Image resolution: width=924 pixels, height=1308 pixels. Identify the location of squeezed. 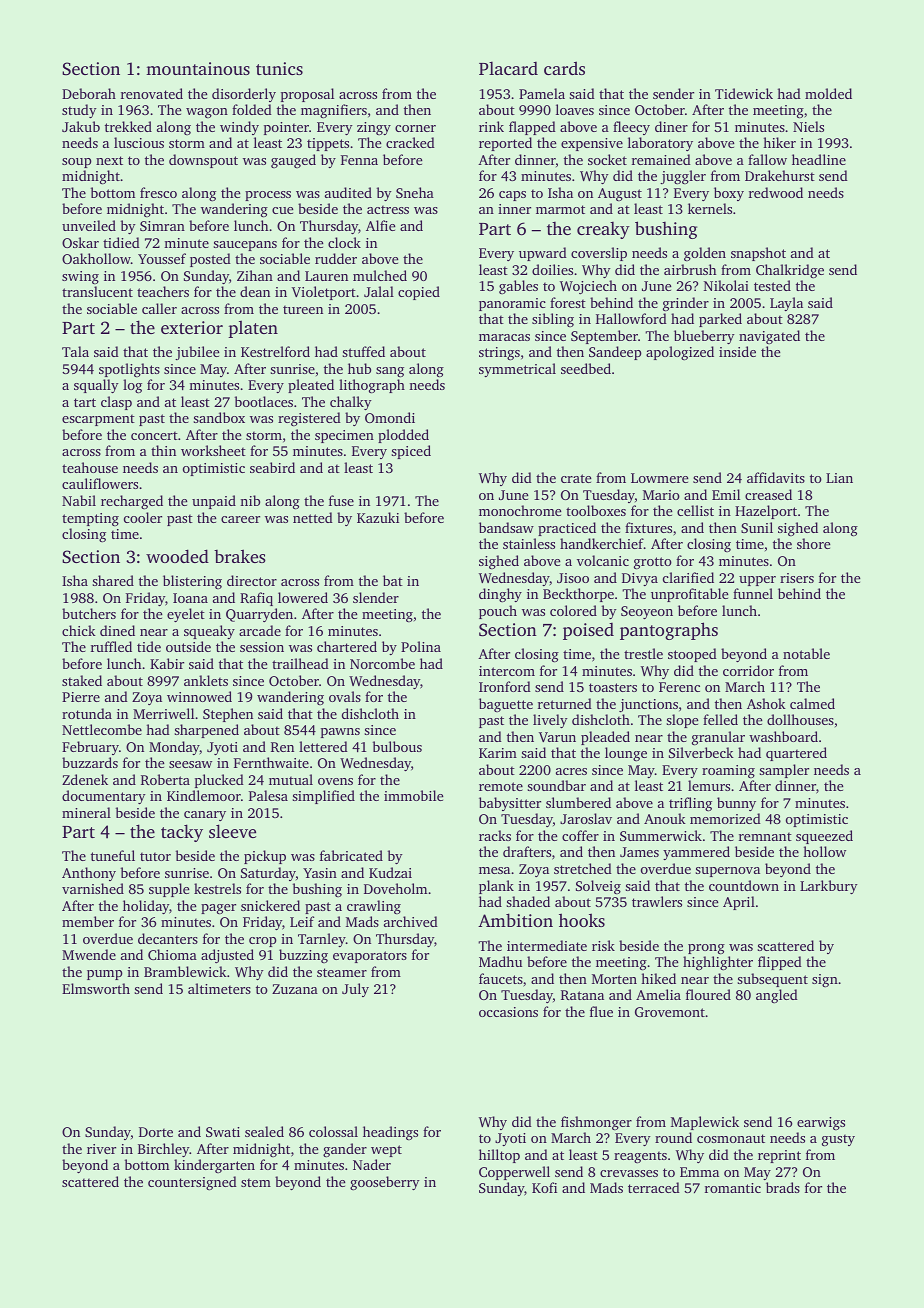
(824, 837).
